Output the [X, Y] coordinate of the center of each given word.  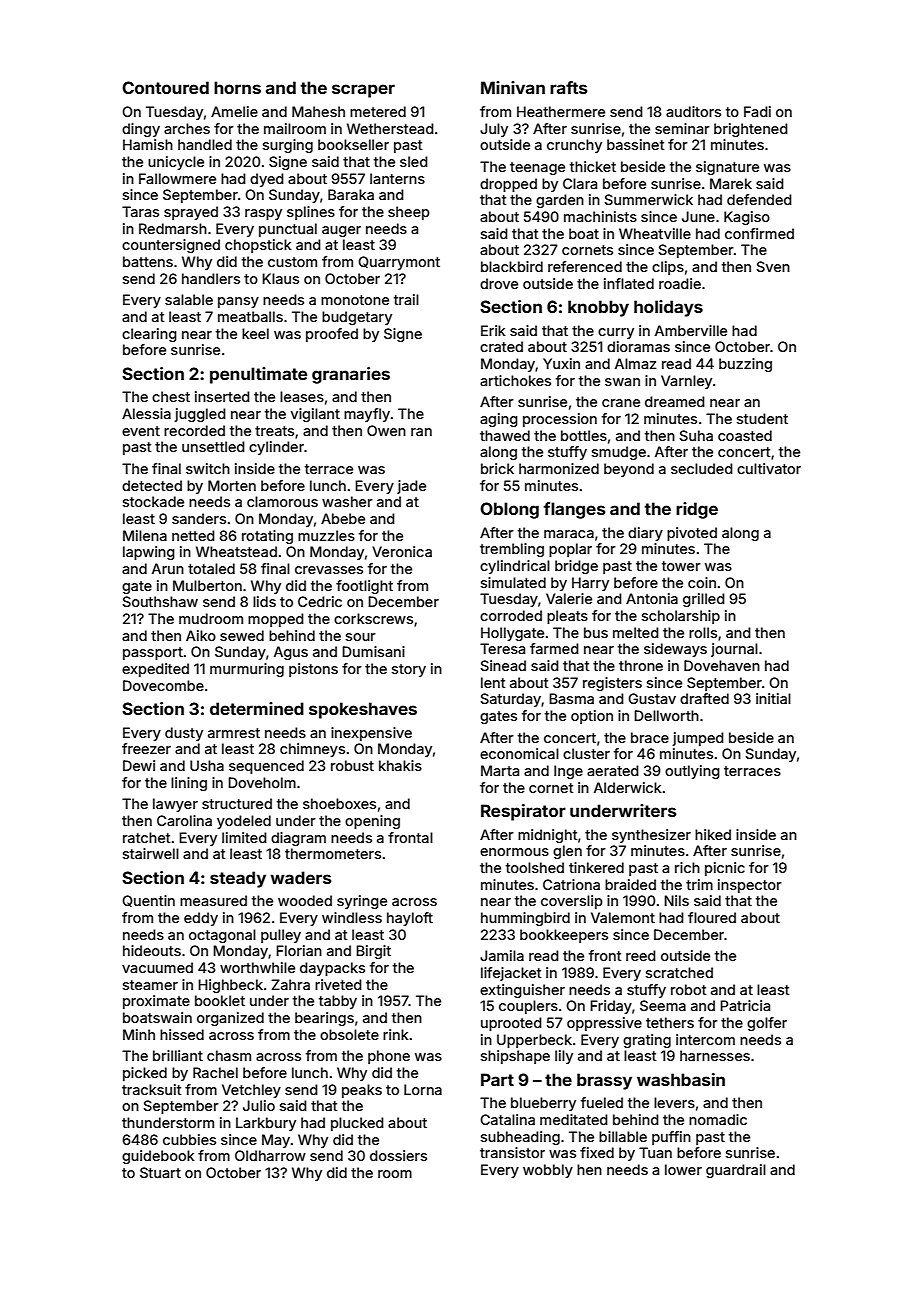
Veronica [402, 551]
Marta [500, 770]
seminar [682, 128]
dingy [141, 130]
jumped [698, 739]
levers [674, 1102]
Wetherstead [390, 128]
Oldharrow [270, 1155]
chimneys [312, 750]
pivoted [692, 534]
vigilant [315, 415]
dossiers [398, 1155]
